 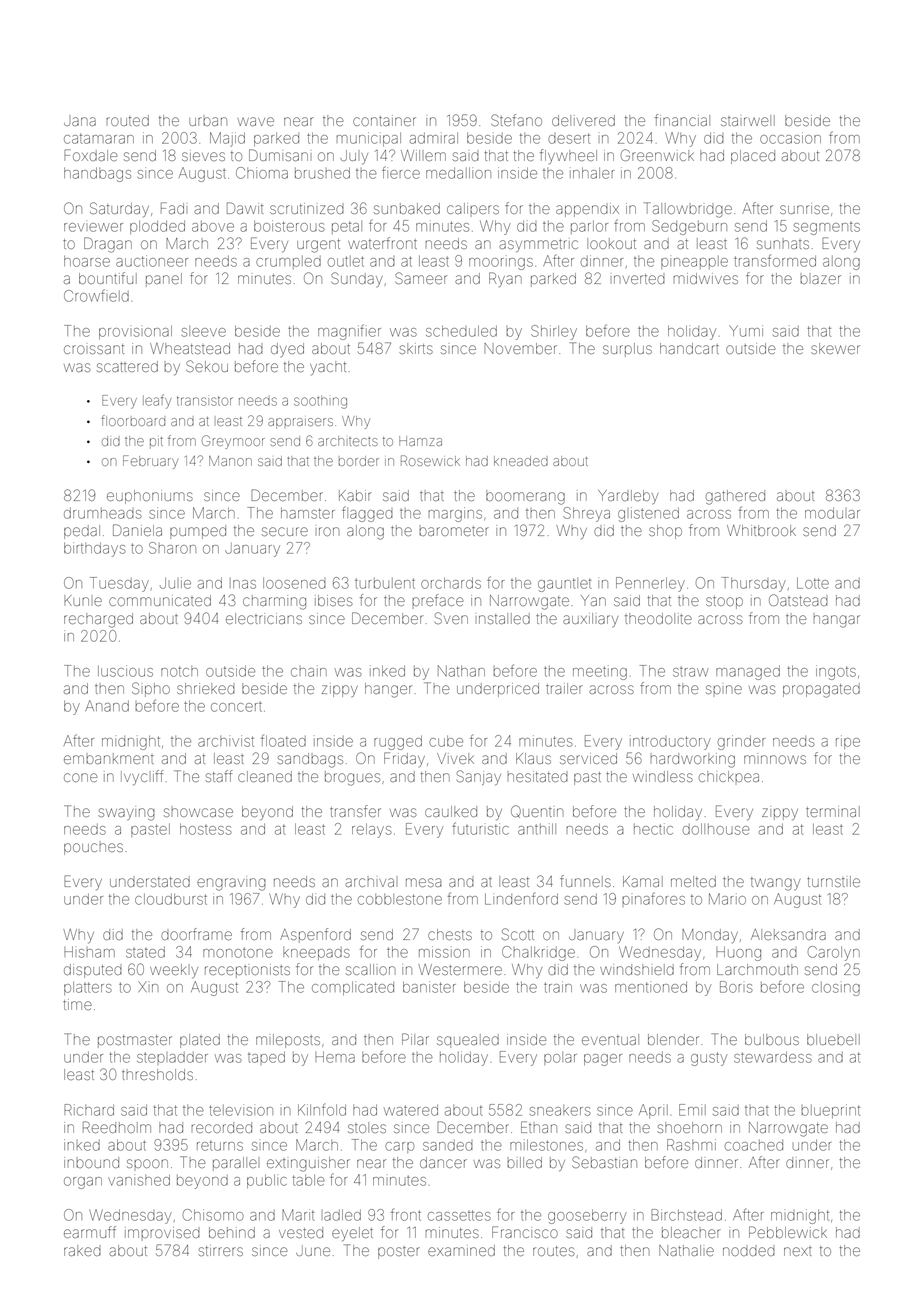 What do you see at coordinates (693, 760) in the screenshot?
I see `hardworking` at bounding box center [693, 760].
